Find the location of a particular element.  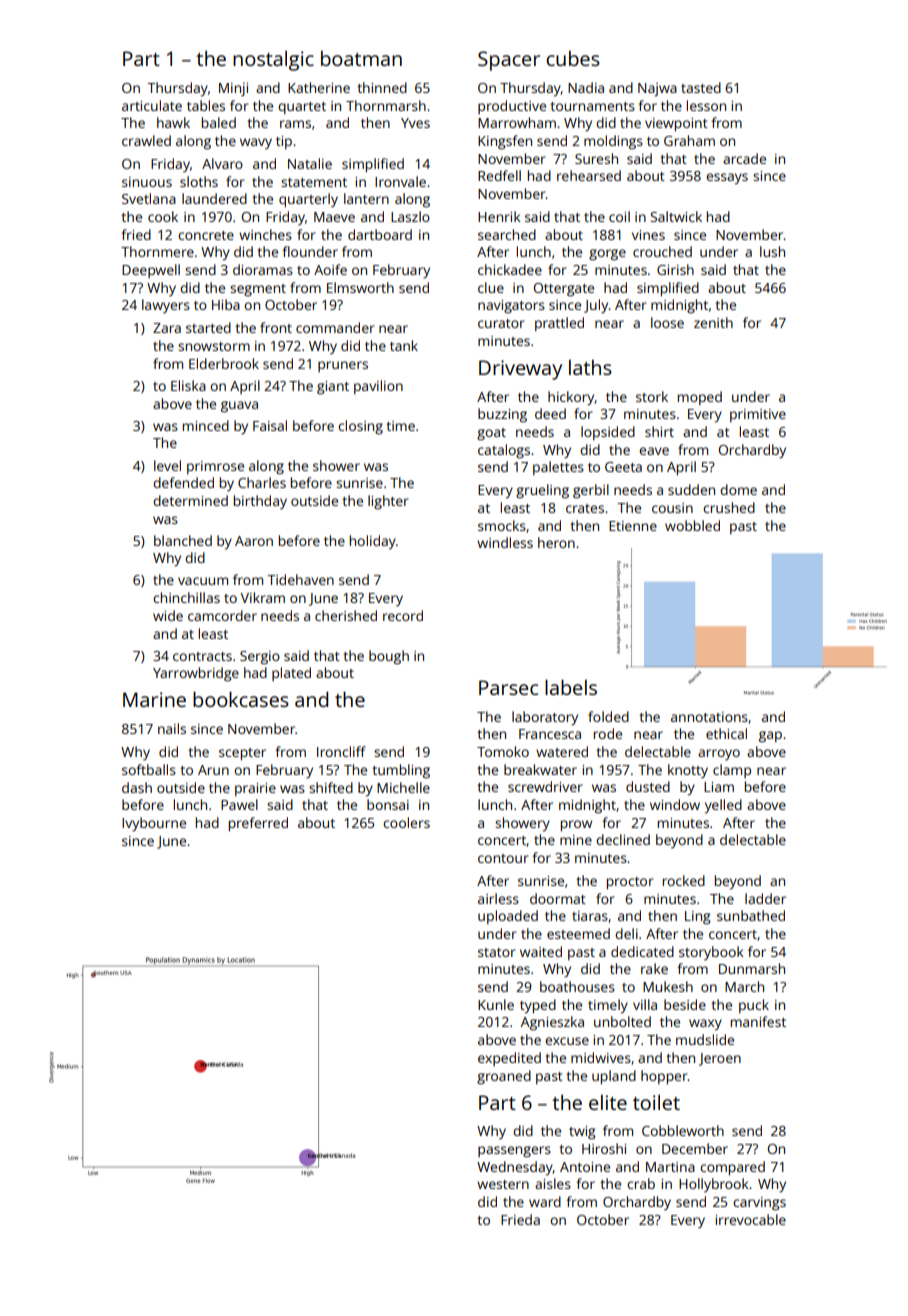

unbolted is located at coordinates (622, 1021).
